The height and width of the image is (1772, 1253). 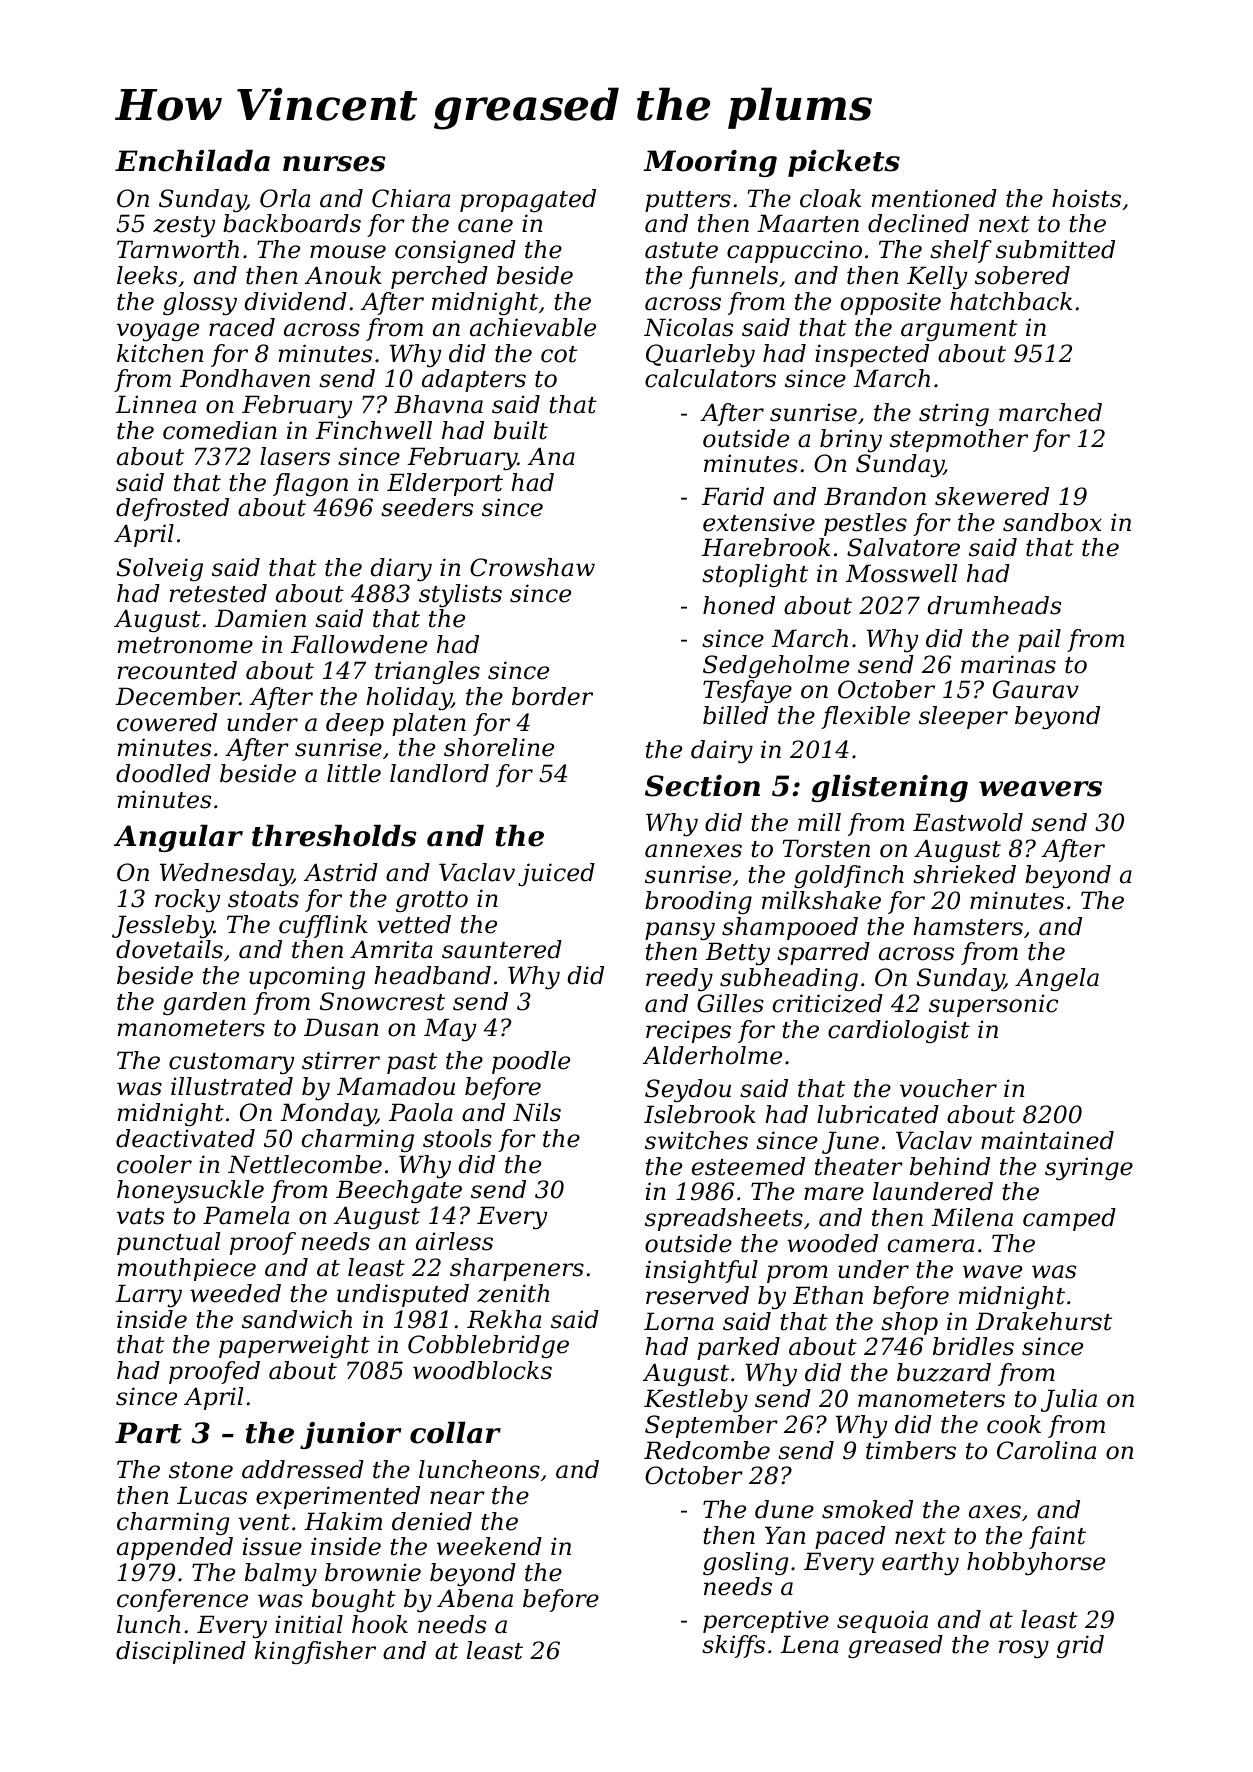 I want to click on wave, so click(x=992, y=1272).
